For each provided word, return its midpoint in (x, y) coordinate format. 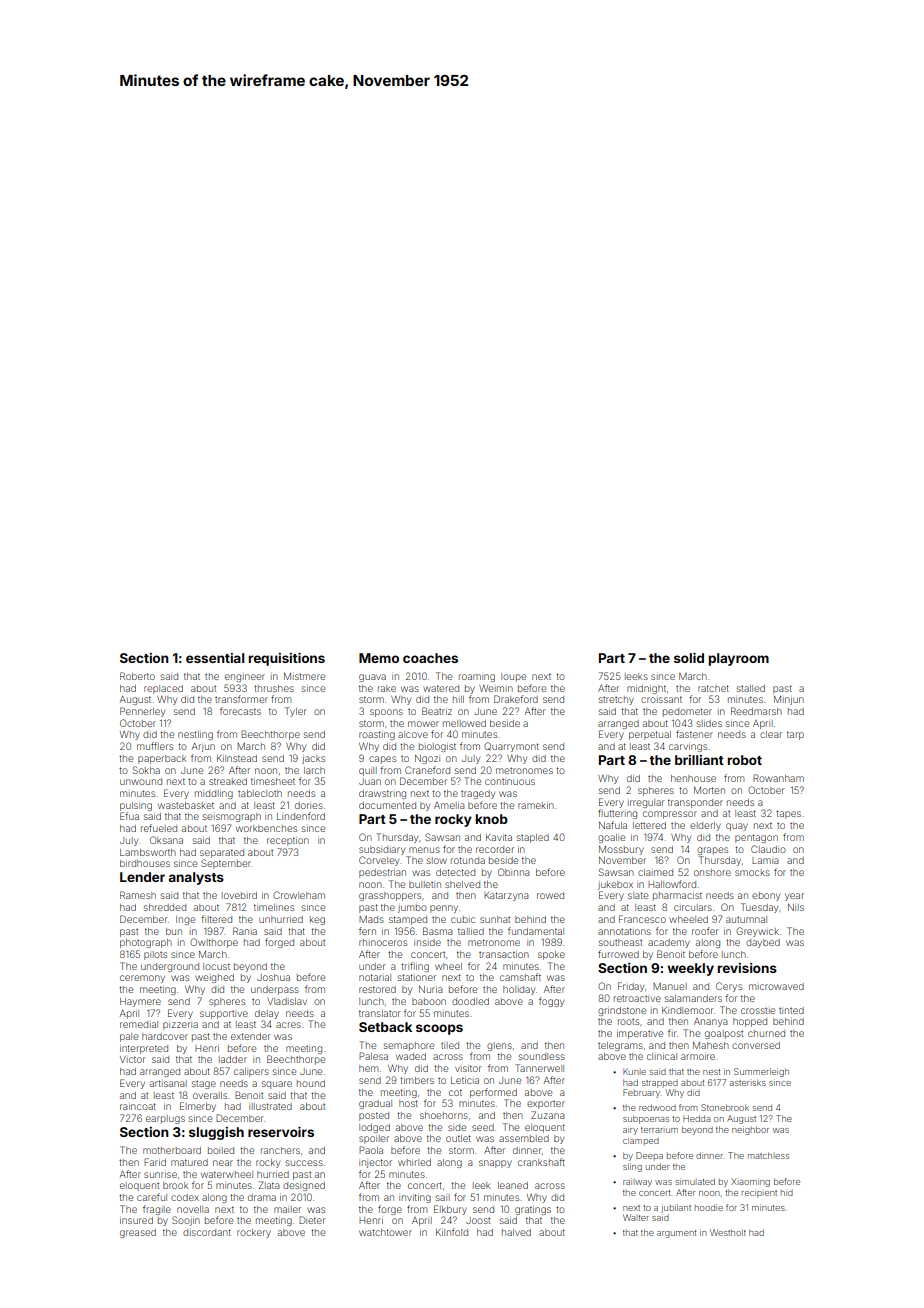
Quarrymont (511, 747)
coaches (430, 658)
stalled (751, 688)
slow (437, 860)
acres (288, 1025)
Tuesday (759, 908)
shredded (165, 907)
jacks (313, 759)
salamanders (693, 998)
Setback (385, 1027)
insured (136, 1220)
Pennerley (142, 712)
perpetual (650, 735)
